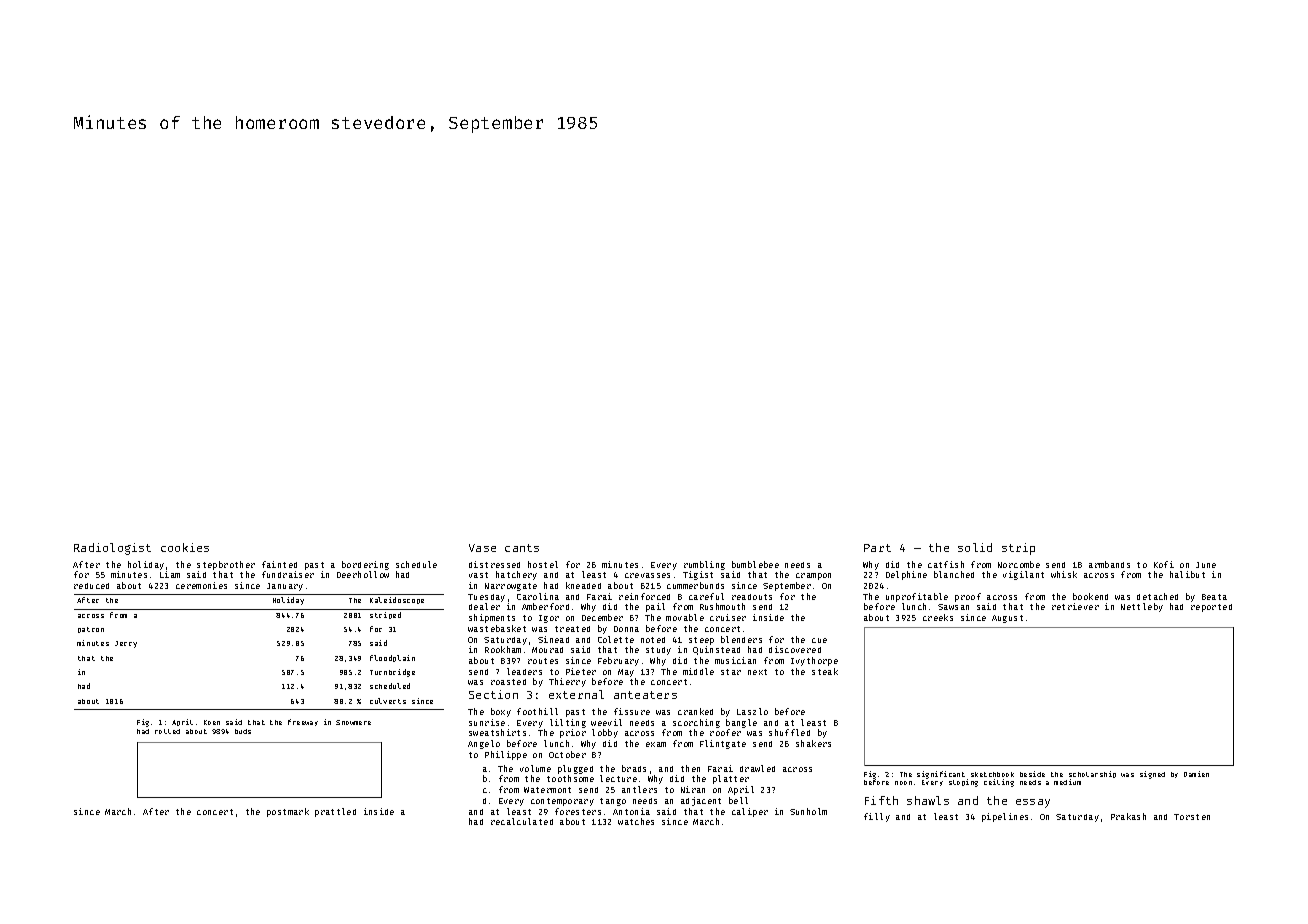 The width and height of the document is (1308, 924). I want to click on ceremonies, so click(201, 585).
